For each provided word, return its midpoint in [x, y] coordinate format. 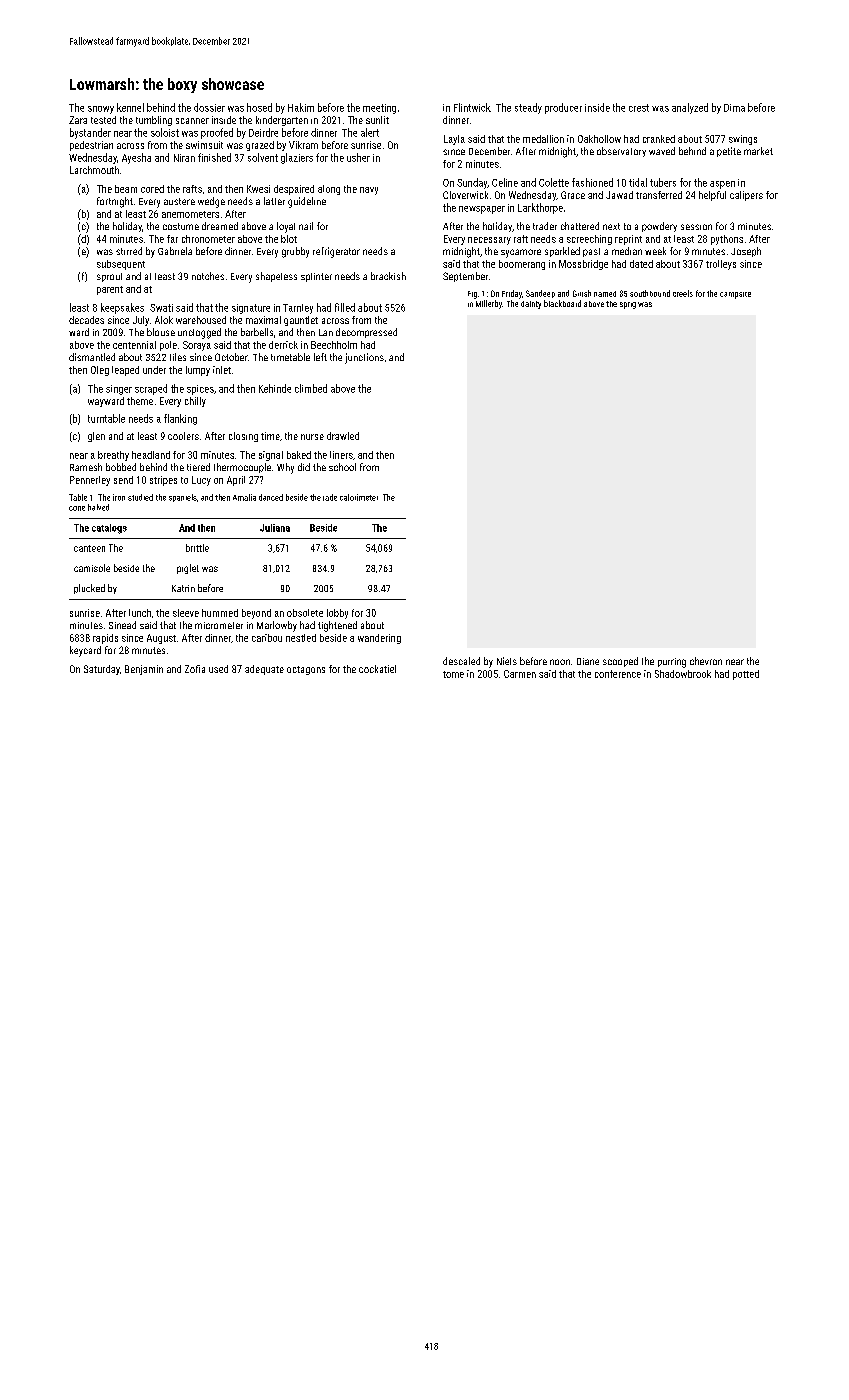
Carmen [520, 674]
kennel [130, 107]
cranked [659, 139]
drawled [343, 436]
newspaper [482, 210]
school [342, 467]
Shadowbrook [683, 674]
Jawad [619, 195]
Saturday [102, 670]
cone [77, 508]
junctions [364, 358]
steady [528, 108]
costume [181, 226]
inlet [222, 370]
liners [341, 455]
